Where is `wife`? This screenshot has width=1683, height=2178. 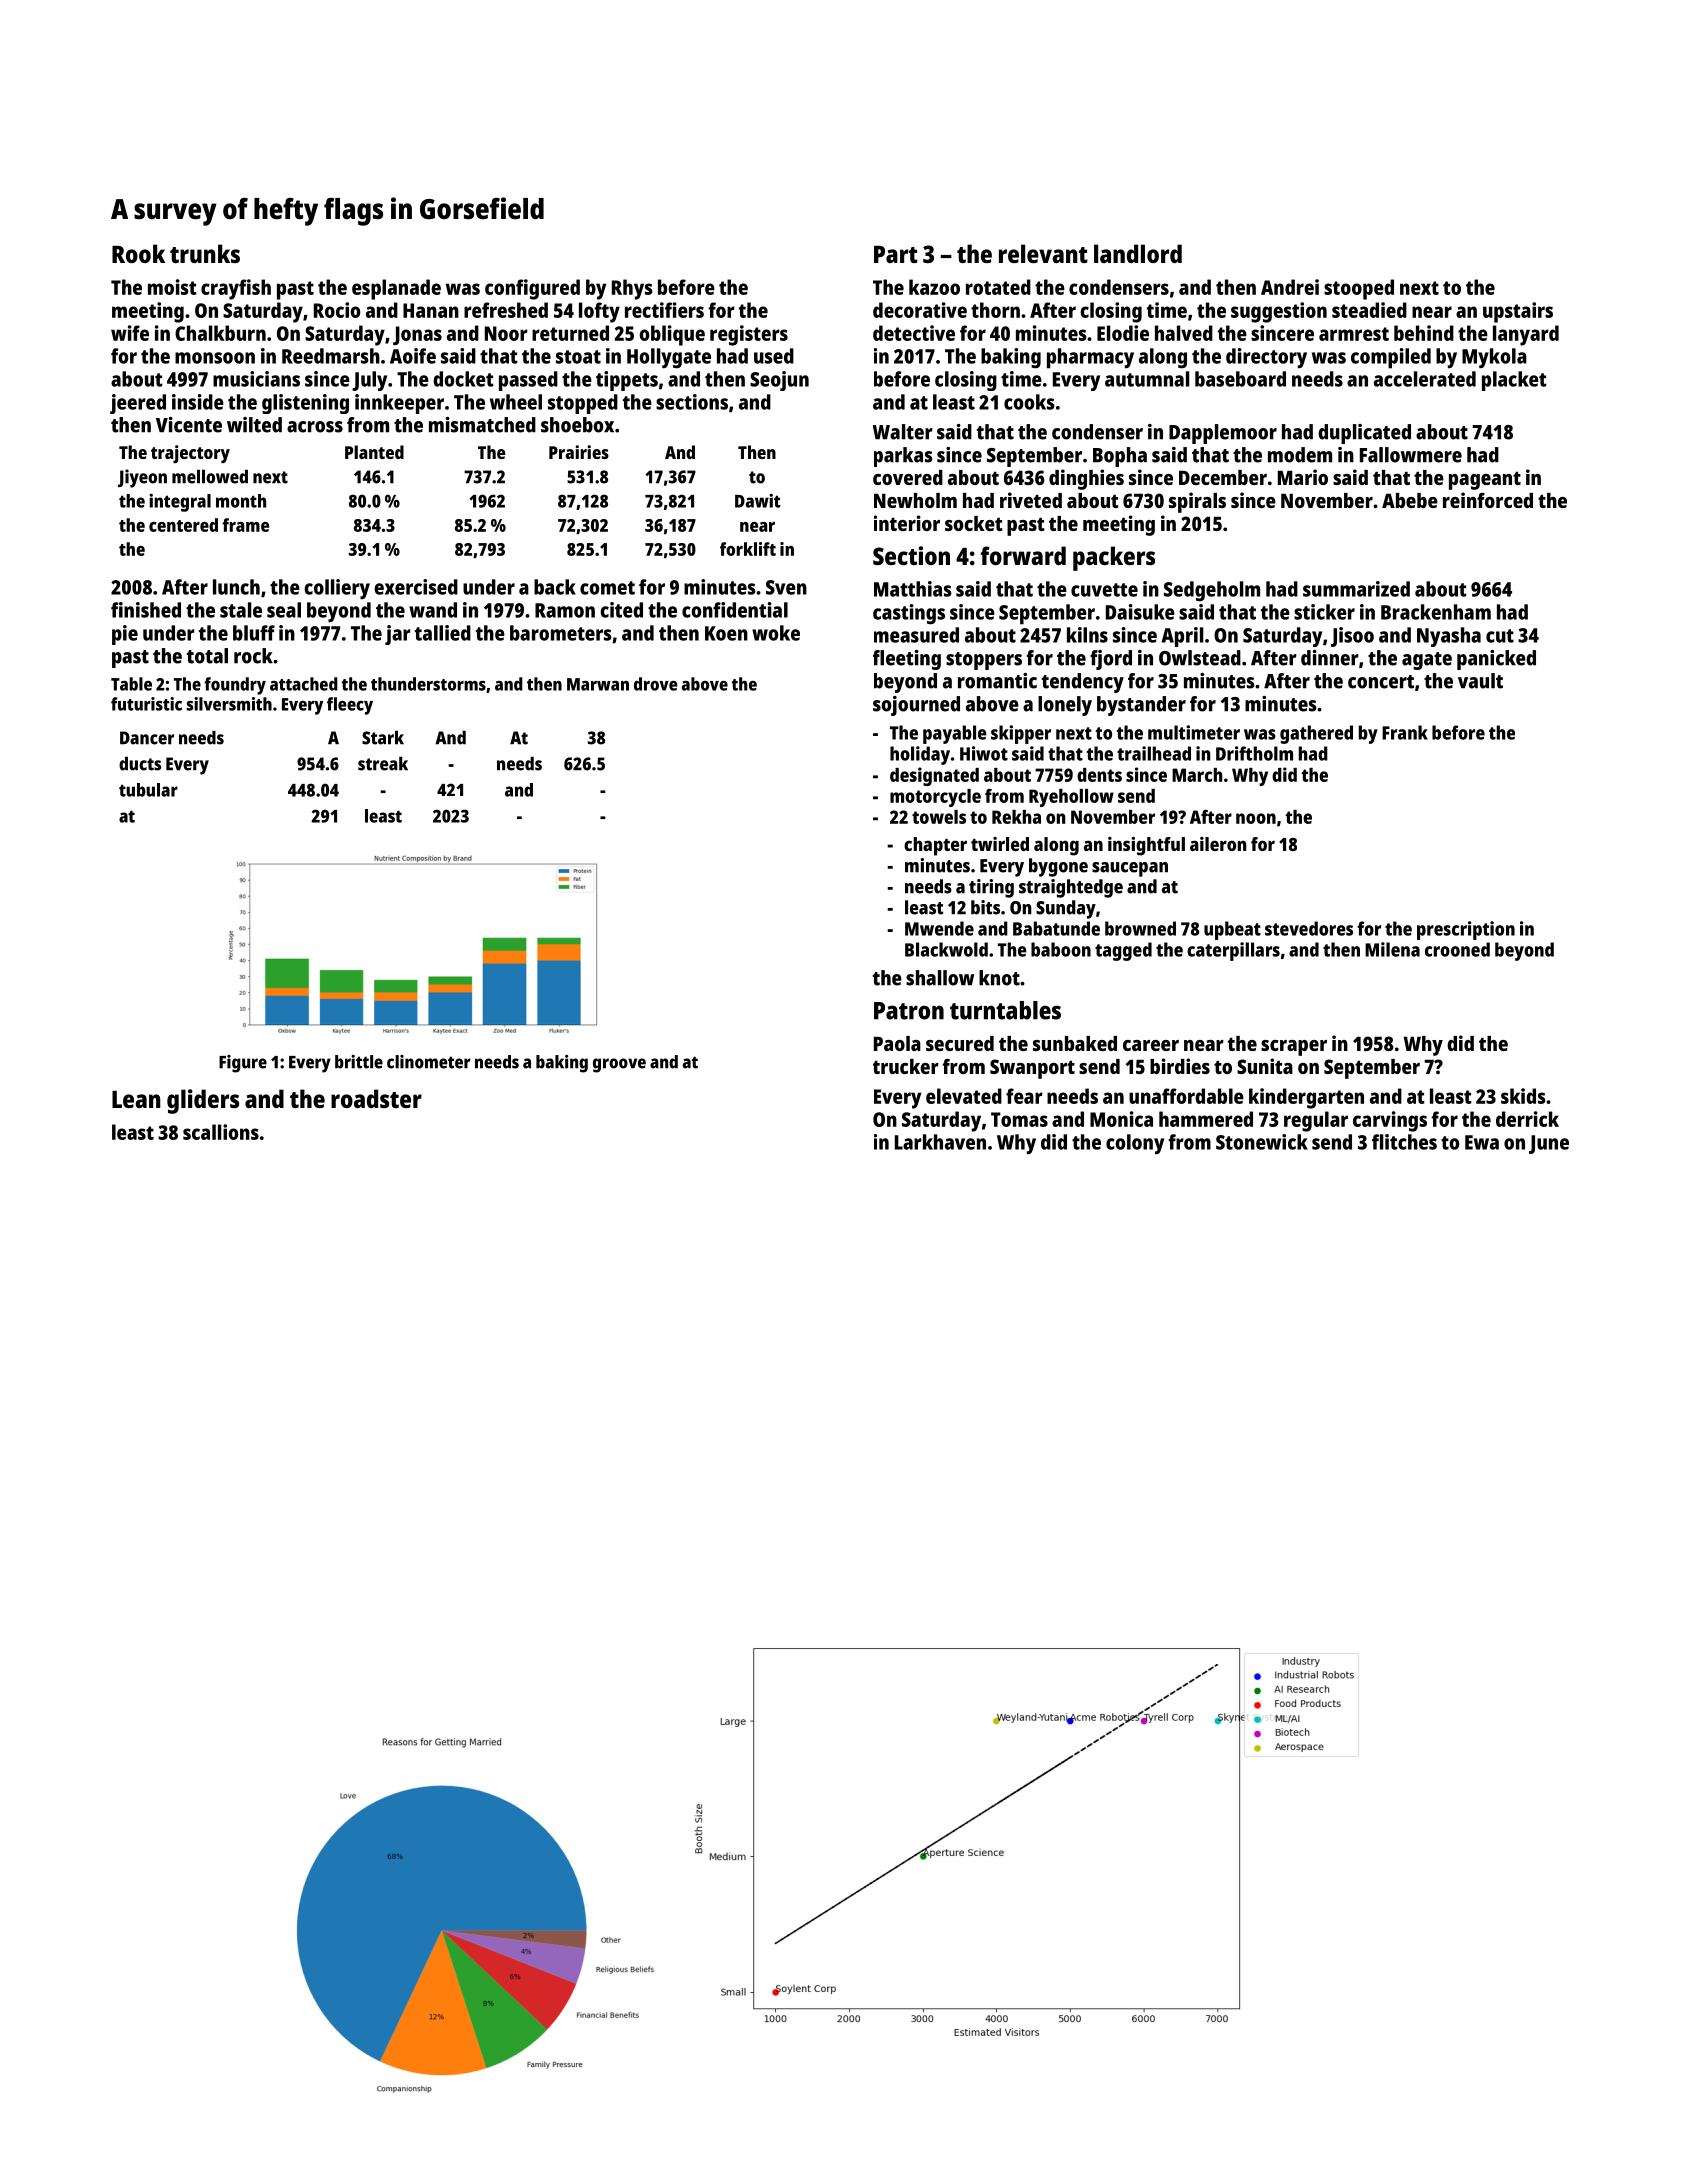 wife is located at coordinates (130, 333).
